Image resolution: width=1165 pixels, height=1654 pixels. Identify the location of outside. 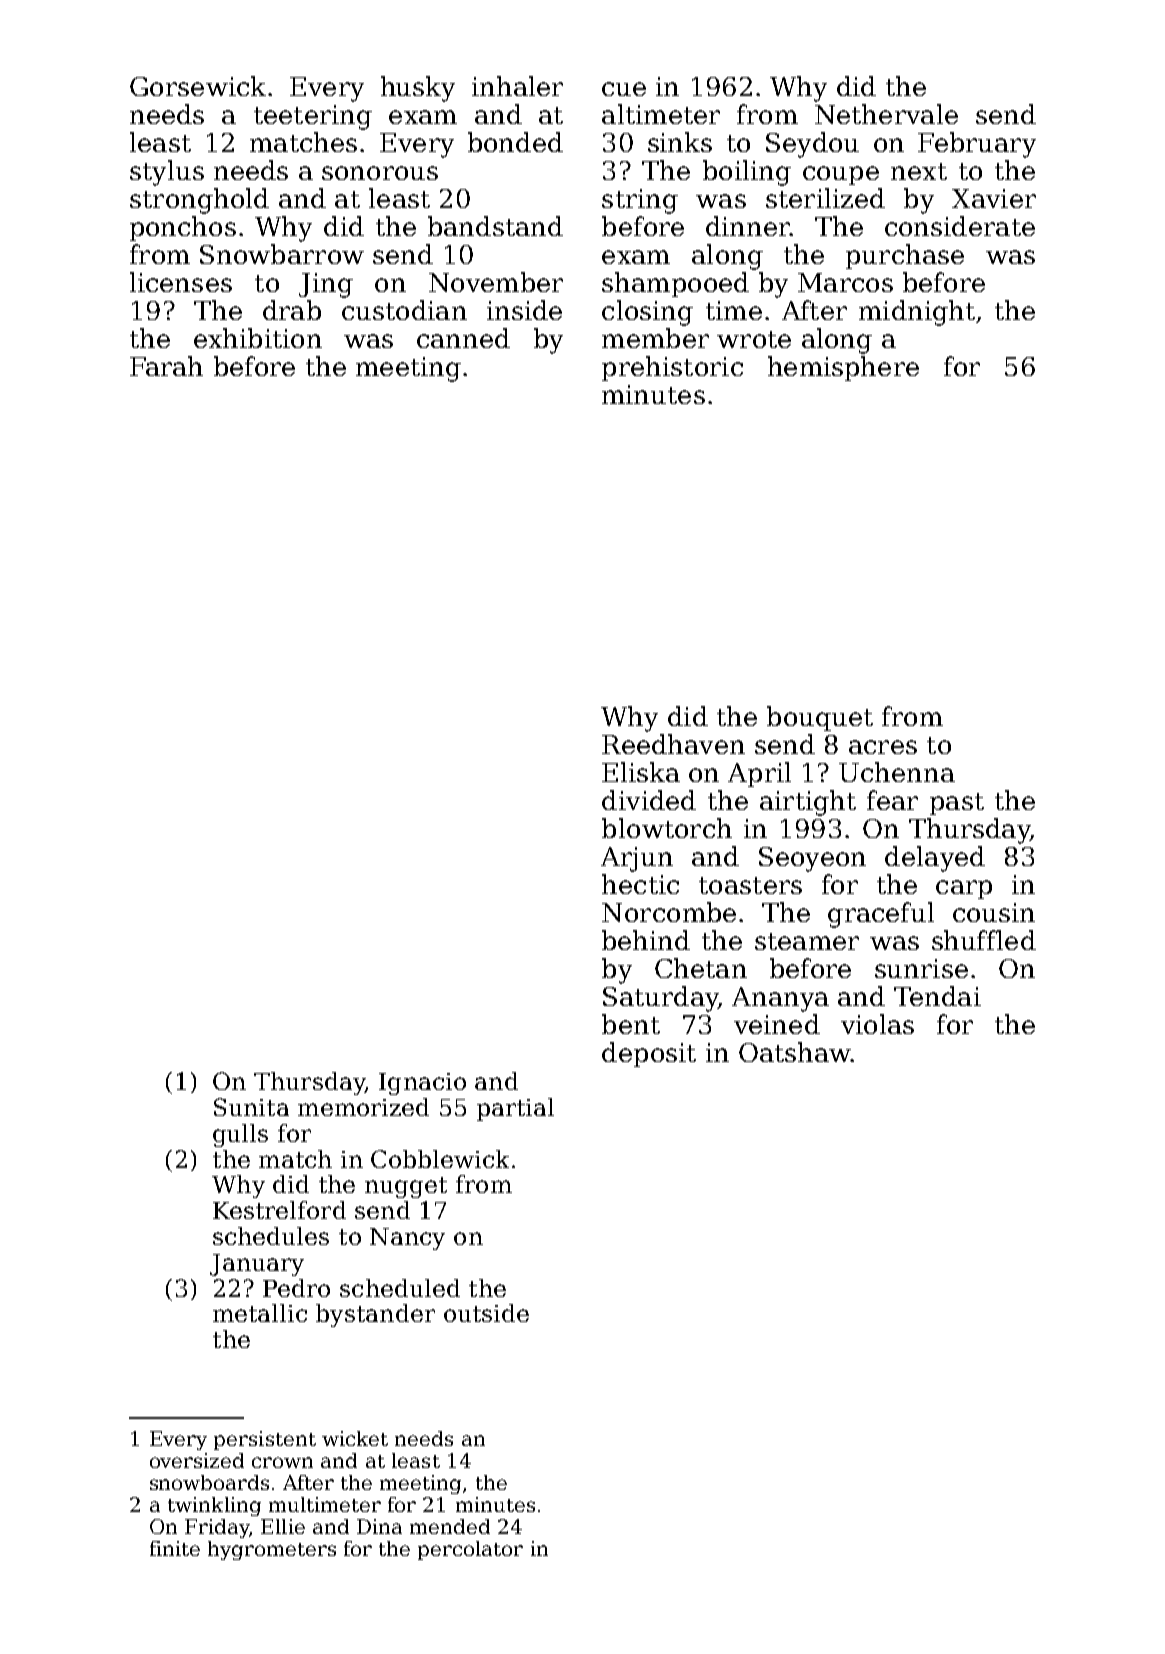
(486, 1313).
